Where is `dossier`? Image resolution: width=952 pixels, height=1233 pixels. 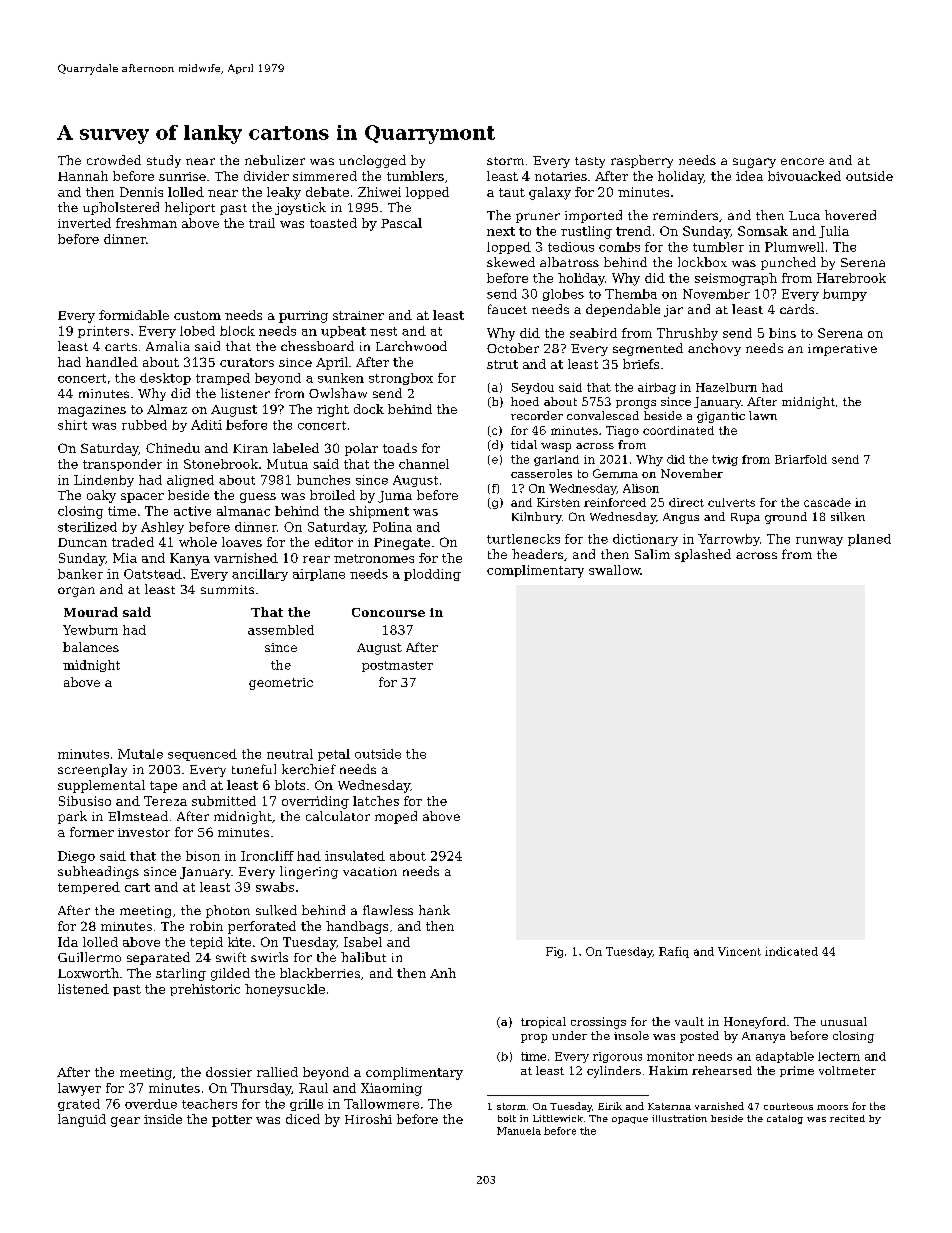 dossier is located at coordinates (229, 1072).
